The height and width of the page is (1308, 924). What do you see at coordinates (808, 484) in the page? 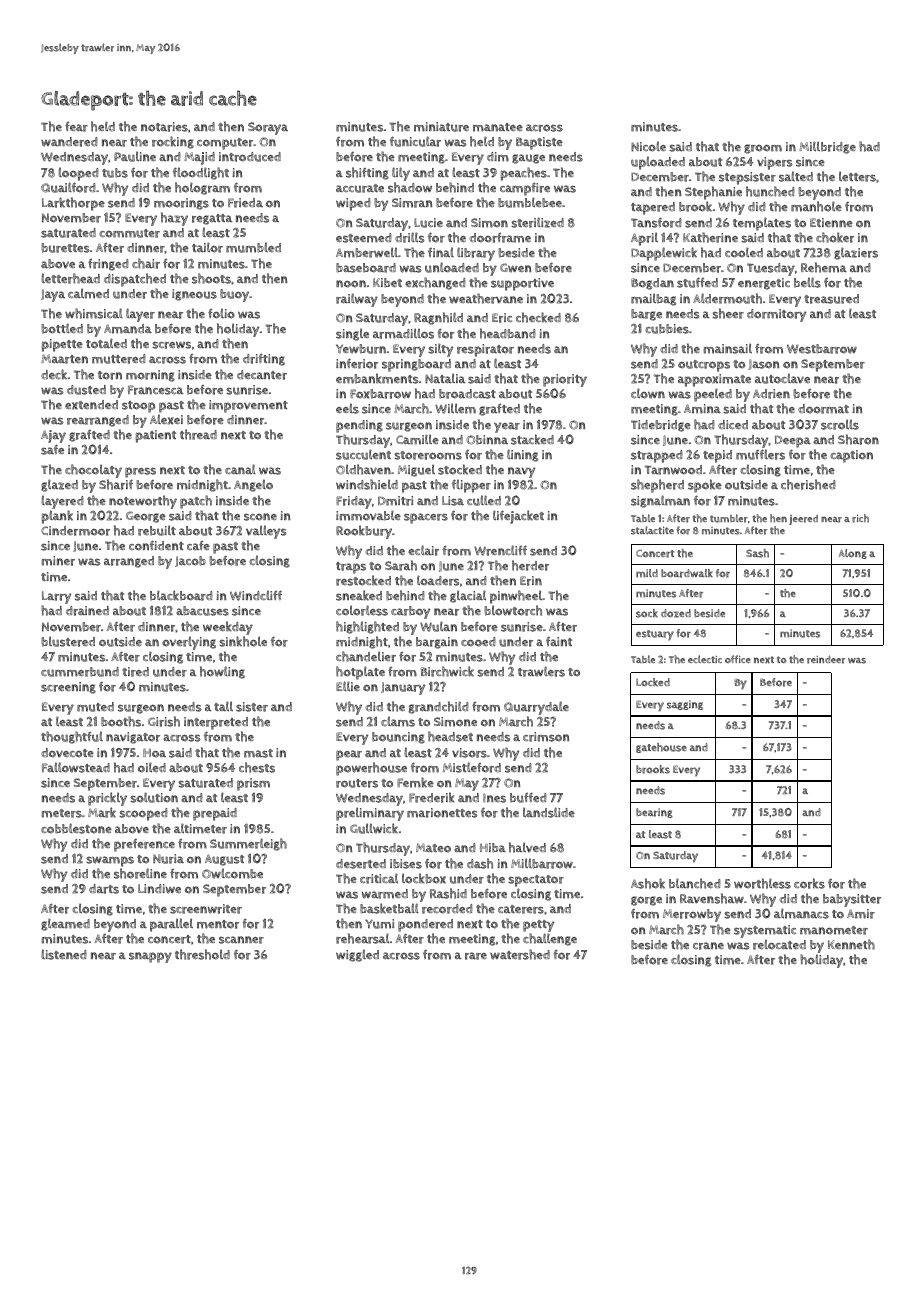
I see `cherished` at bounding box center [808, 484].
